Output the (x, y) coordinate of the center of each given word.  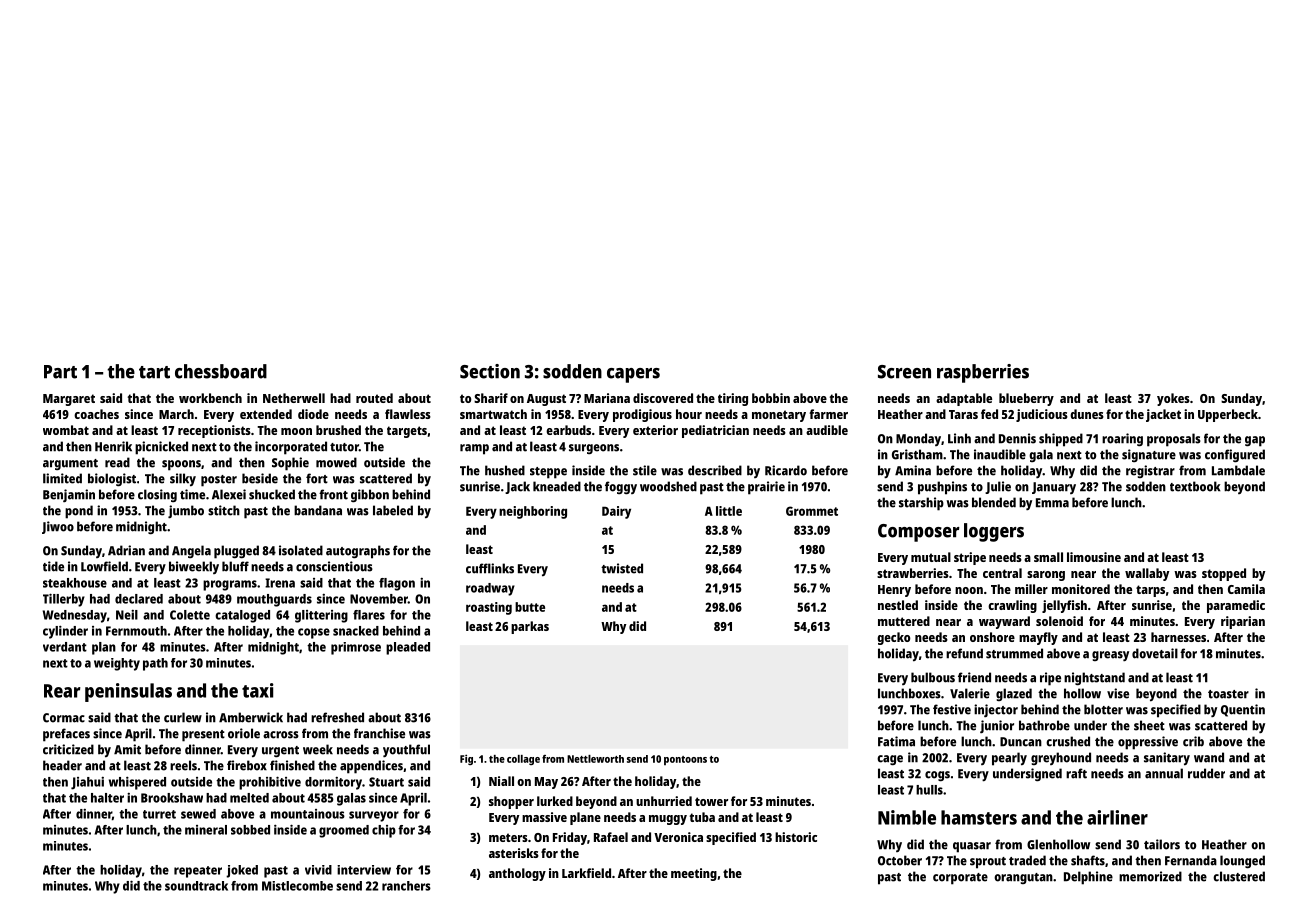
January (1054, 488)
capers (633, 375)
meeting (694, 874)
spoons (181, 465)
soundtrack (196, 886)
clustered (1239, 876)
